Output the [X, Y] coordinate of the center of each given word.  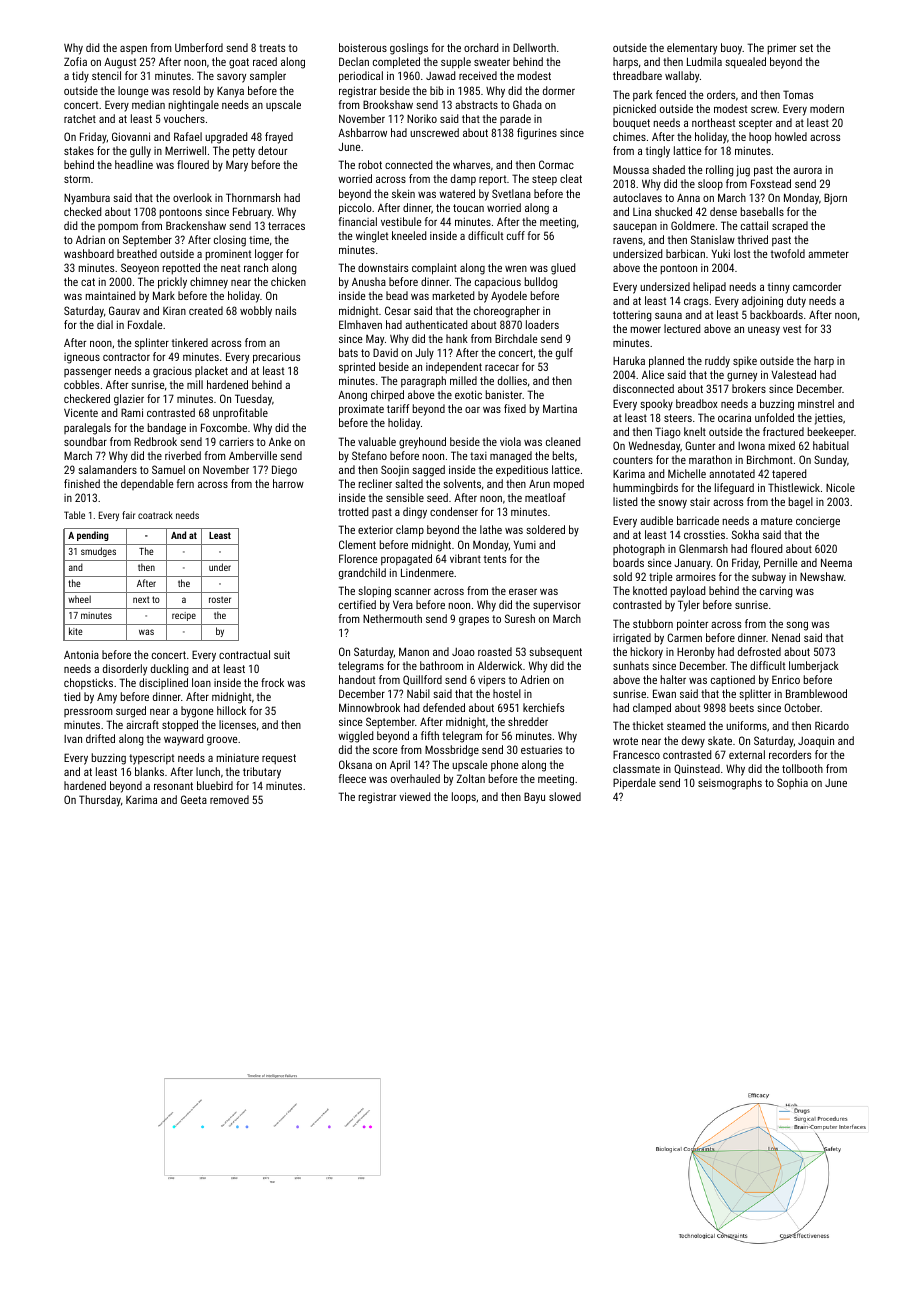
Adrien [534, 679]
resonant [173, 786]
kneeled [409, 235]
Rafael [188, 136]
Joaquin [816, 742]
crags [696, 303]
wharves [471, 164]
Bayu [534, 798]
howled [791, 136]
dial [105, 324]
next [141, 599]
